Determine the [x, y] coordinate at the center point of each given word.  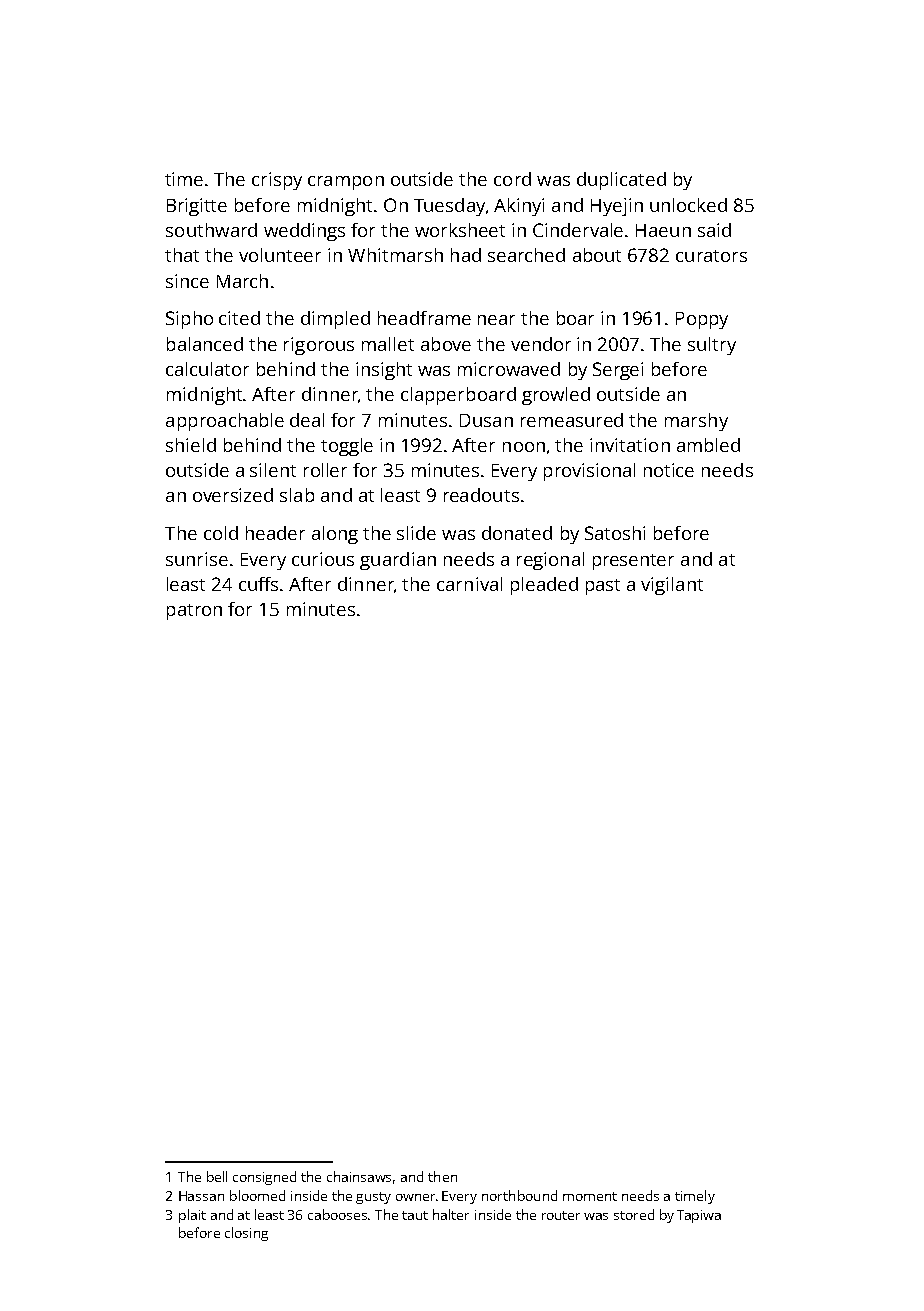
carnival [469, 584]
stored [634, 1214]
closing [246, 1234]
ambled [708, 445]
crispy [277, 181]
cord [512, 179]
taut [415, 1215]
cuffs [258, 584]
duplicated [621, 181]
